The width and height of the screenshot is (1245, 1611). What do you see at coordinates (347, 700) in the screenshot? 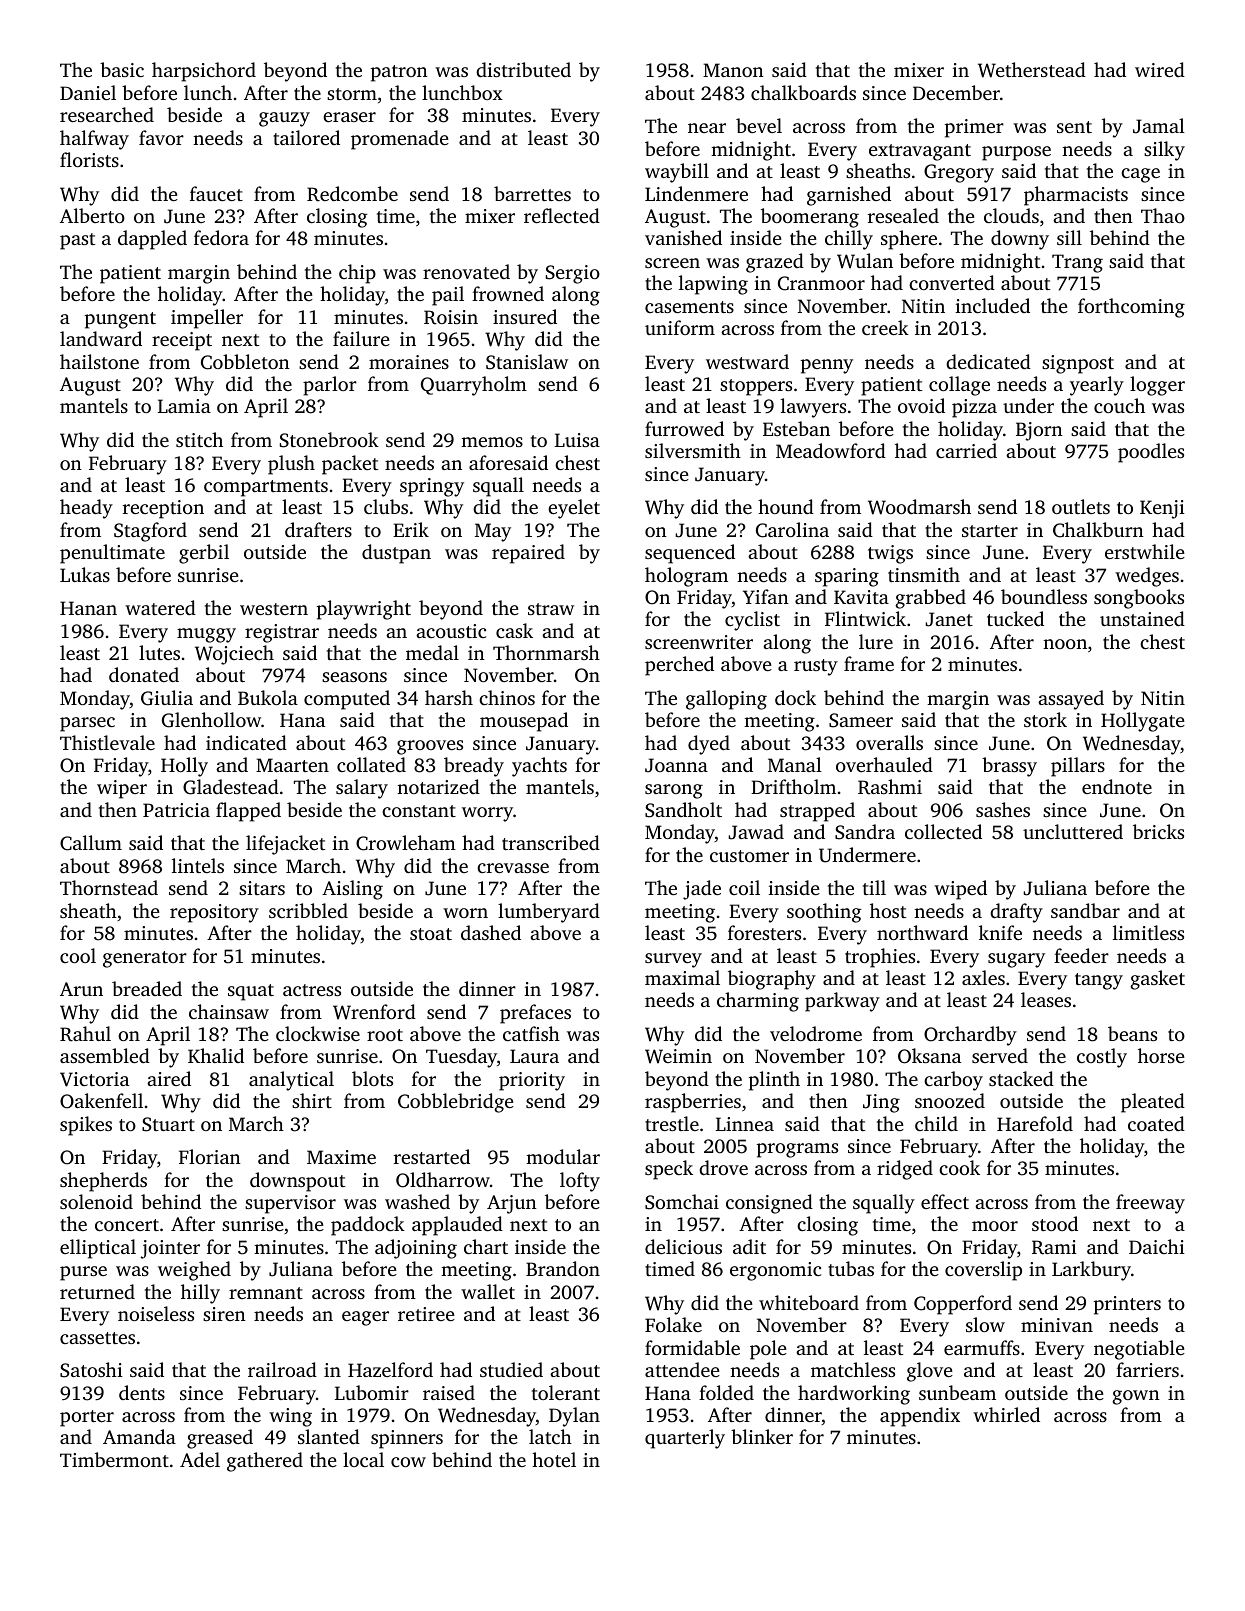
I see `computed` at bounding box center [347, 700].
